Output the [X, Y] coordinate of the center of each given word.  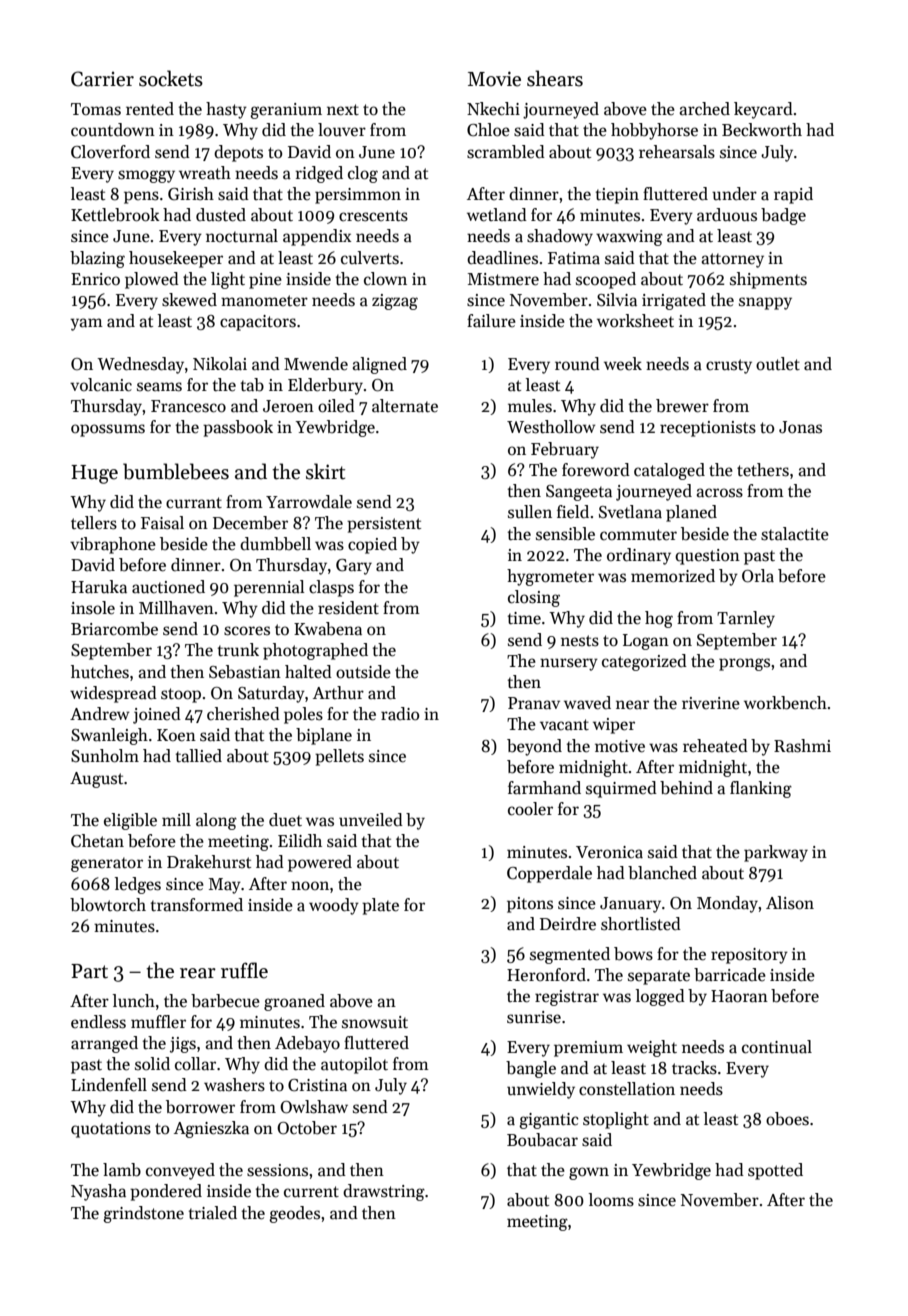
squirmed [621, 789]
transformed [197, 905]
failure [491, 320]
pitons [530, 905]
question [707, 557]
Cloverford [110, 152]
